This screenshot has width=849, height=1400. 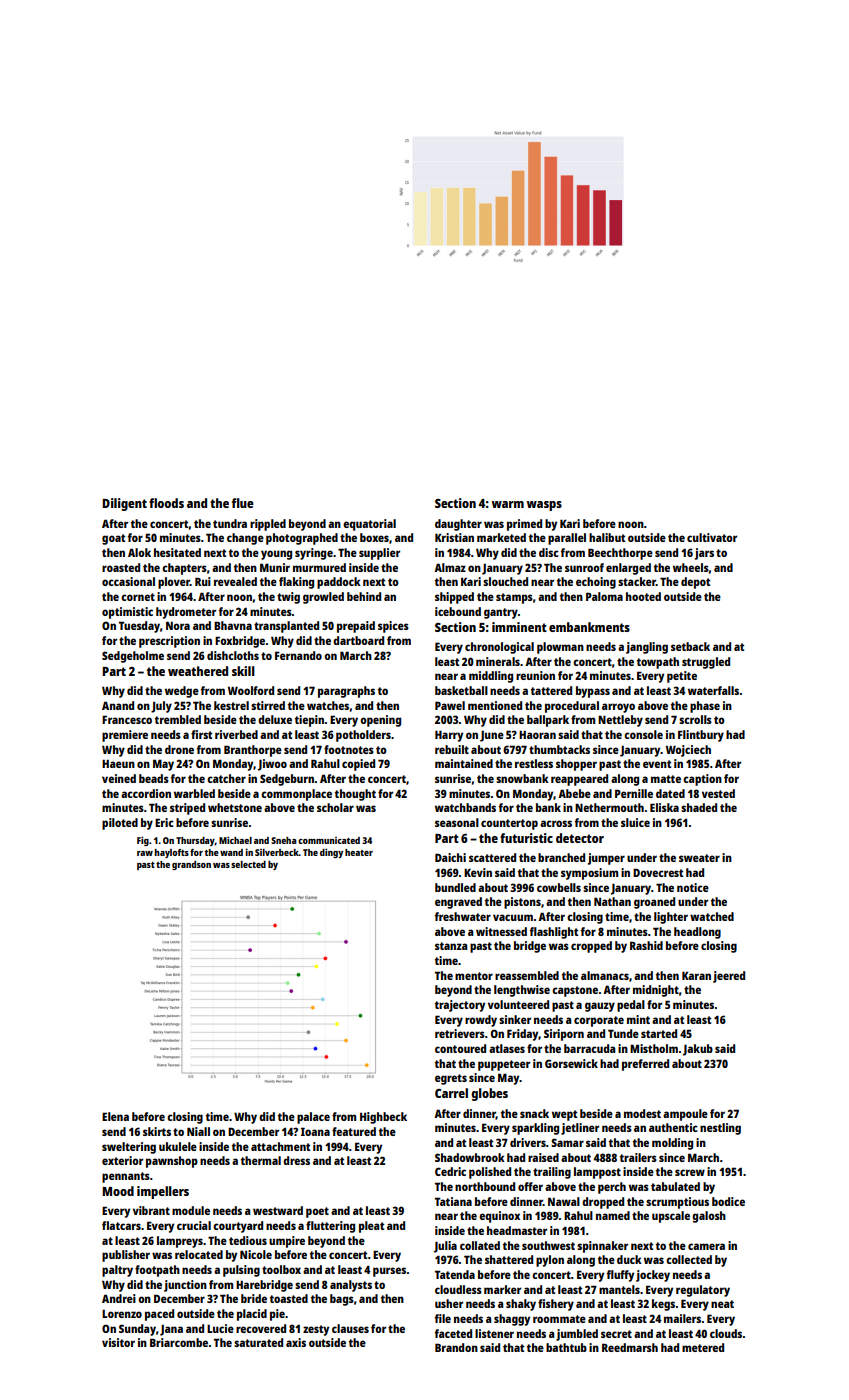 What do you see at coordinates (606, 859) in the screenshot?
I see `jumper` at bounding box center [606, 859].
